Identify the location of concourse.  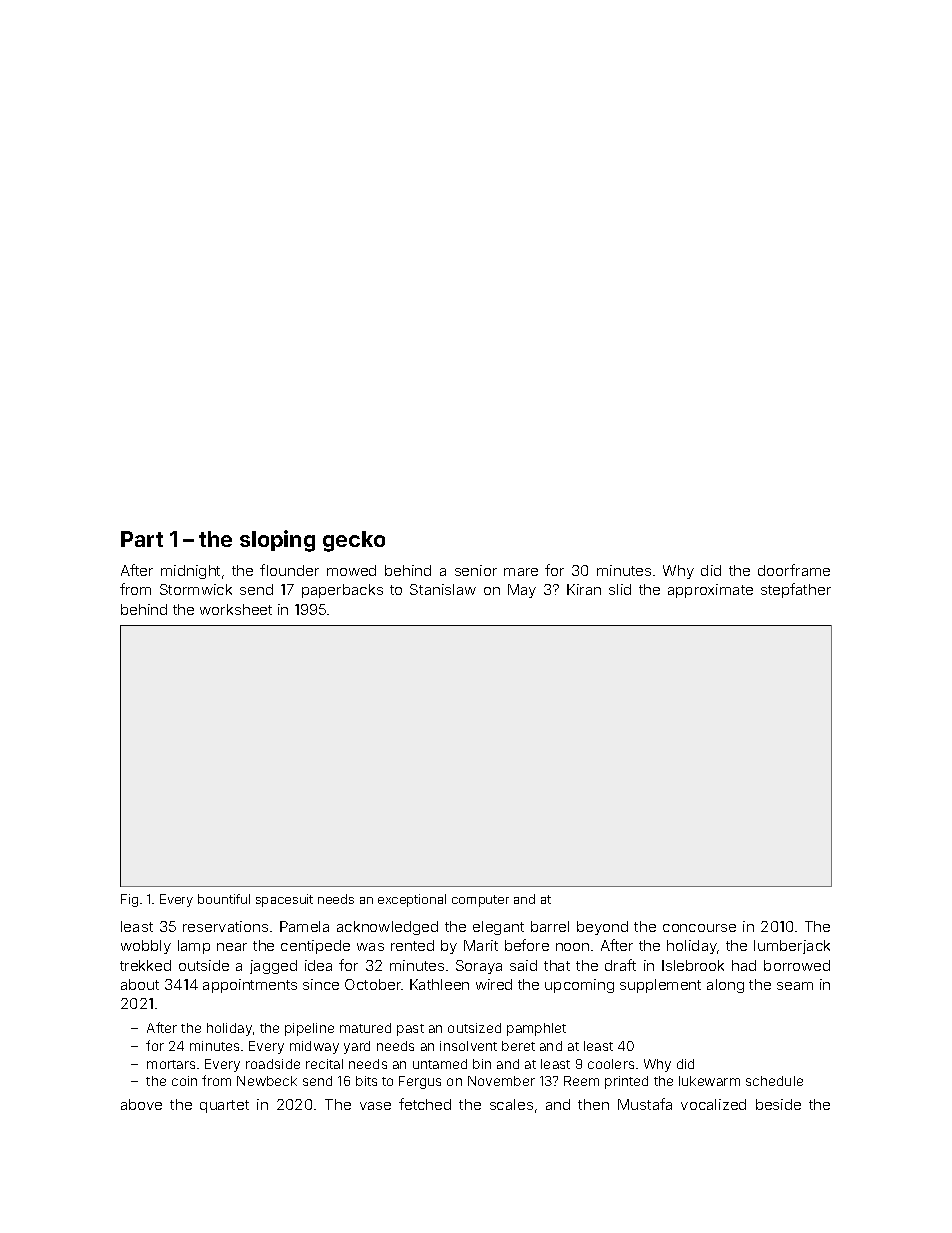
(699, 928).
